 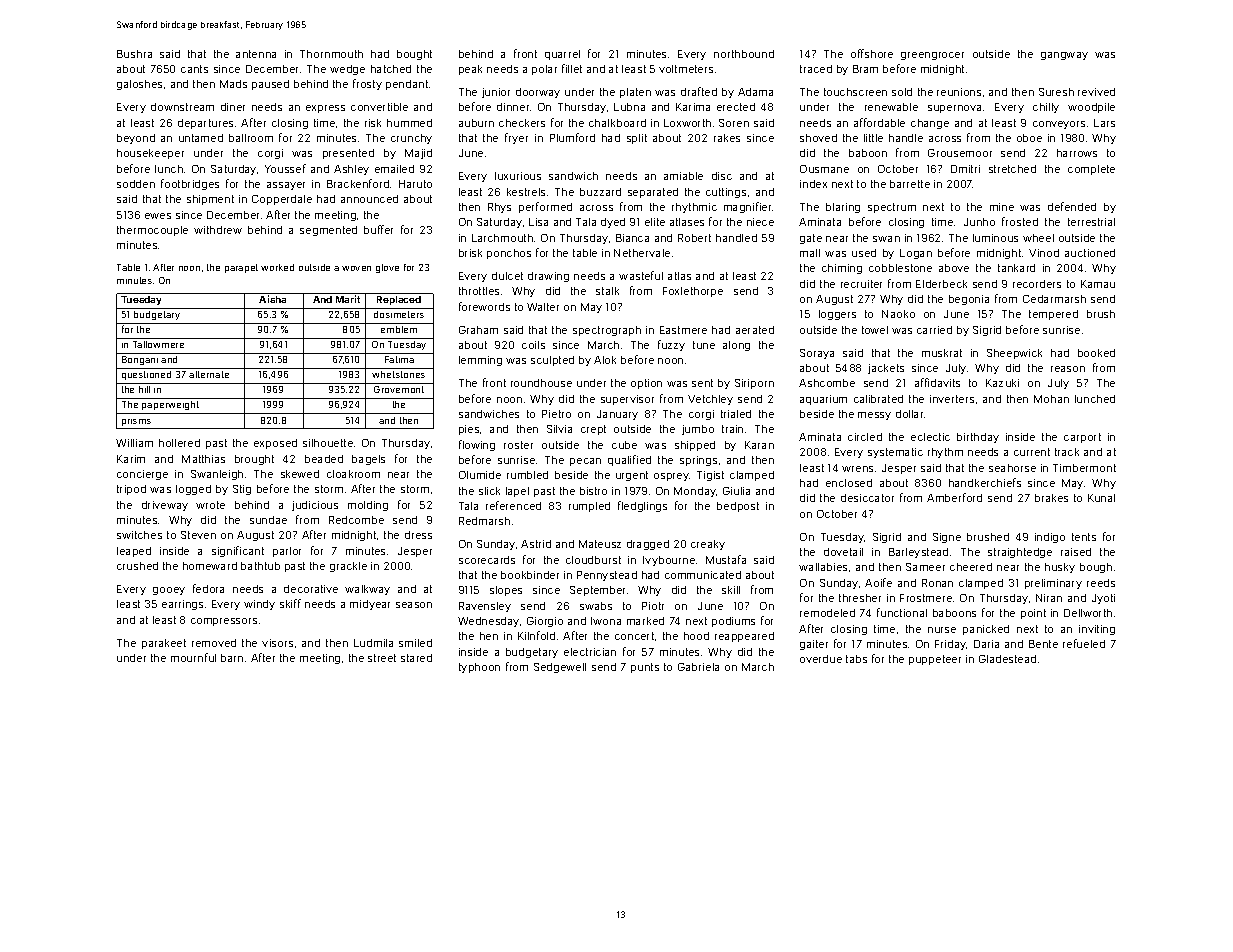 What do you see at coordinates (669, 561) in the page?
I see `Ivybourne` at bounding box center [669, 561].
